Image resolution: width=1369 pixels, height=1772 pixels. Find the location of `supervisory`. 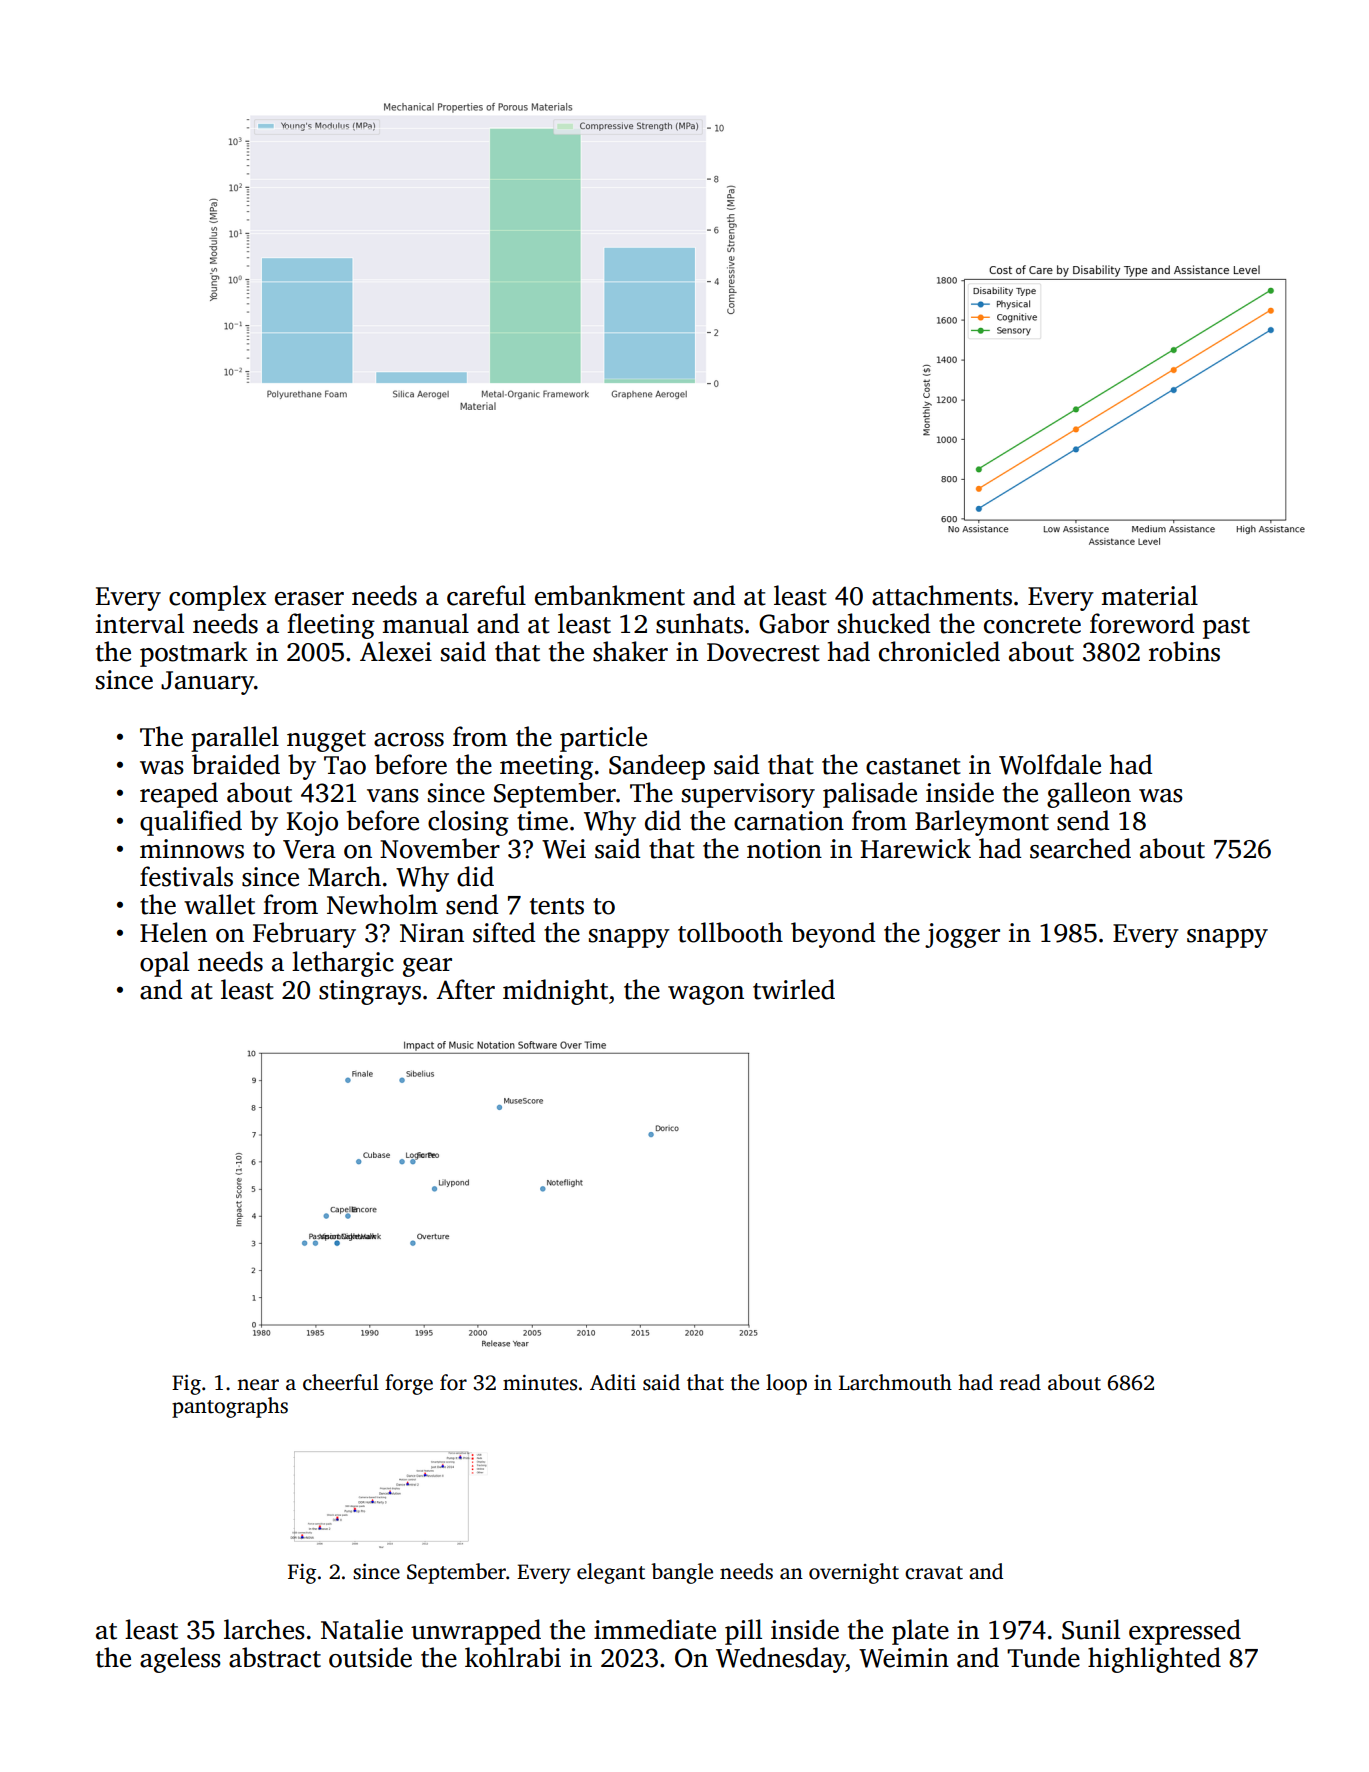

supervisory is located at coordinates (748, 795).
